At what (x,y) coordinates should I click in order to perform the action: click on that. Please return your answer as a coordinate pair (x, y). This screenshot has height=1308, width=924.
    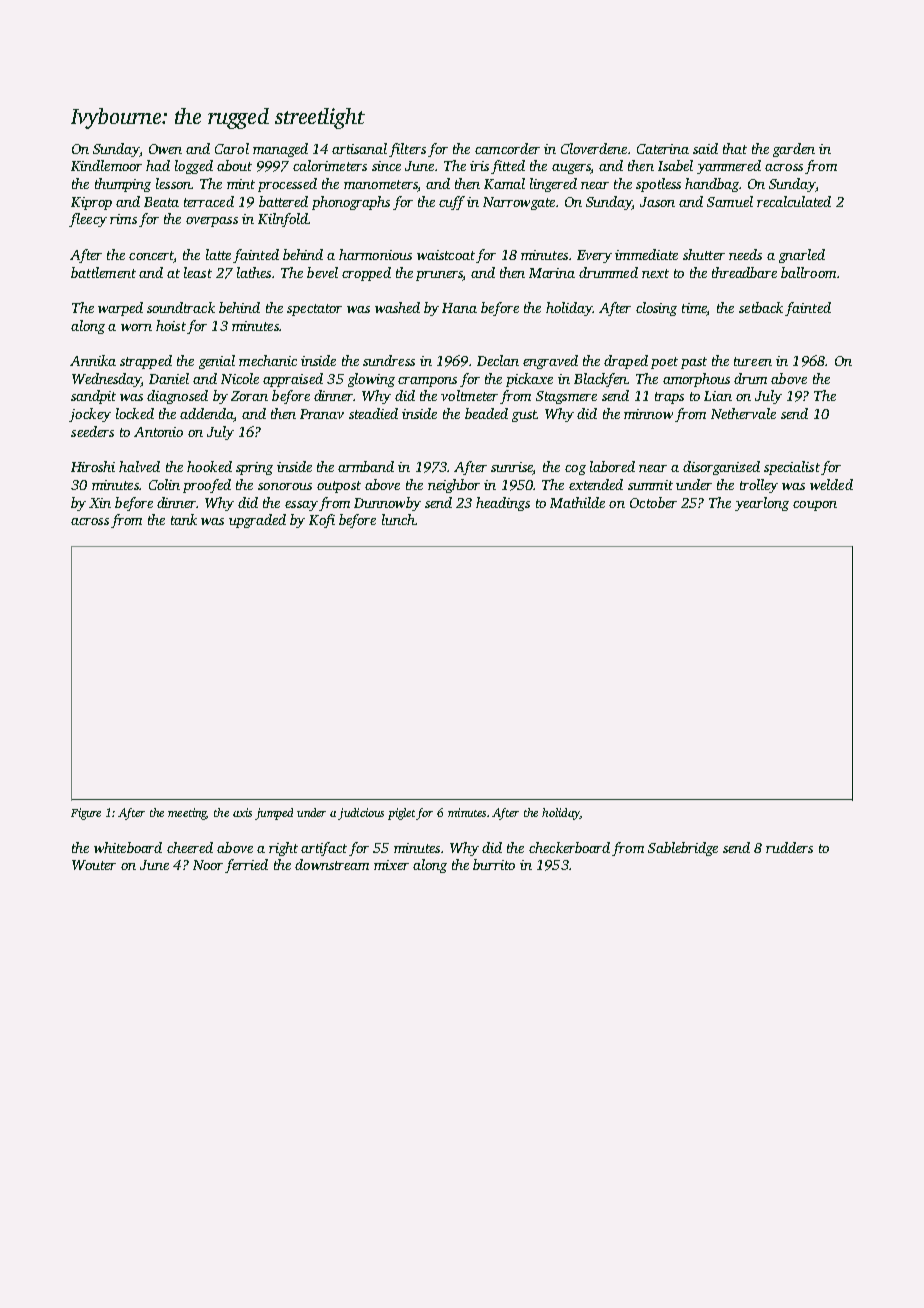
    Looking at the image, I should click on (735, 148).
